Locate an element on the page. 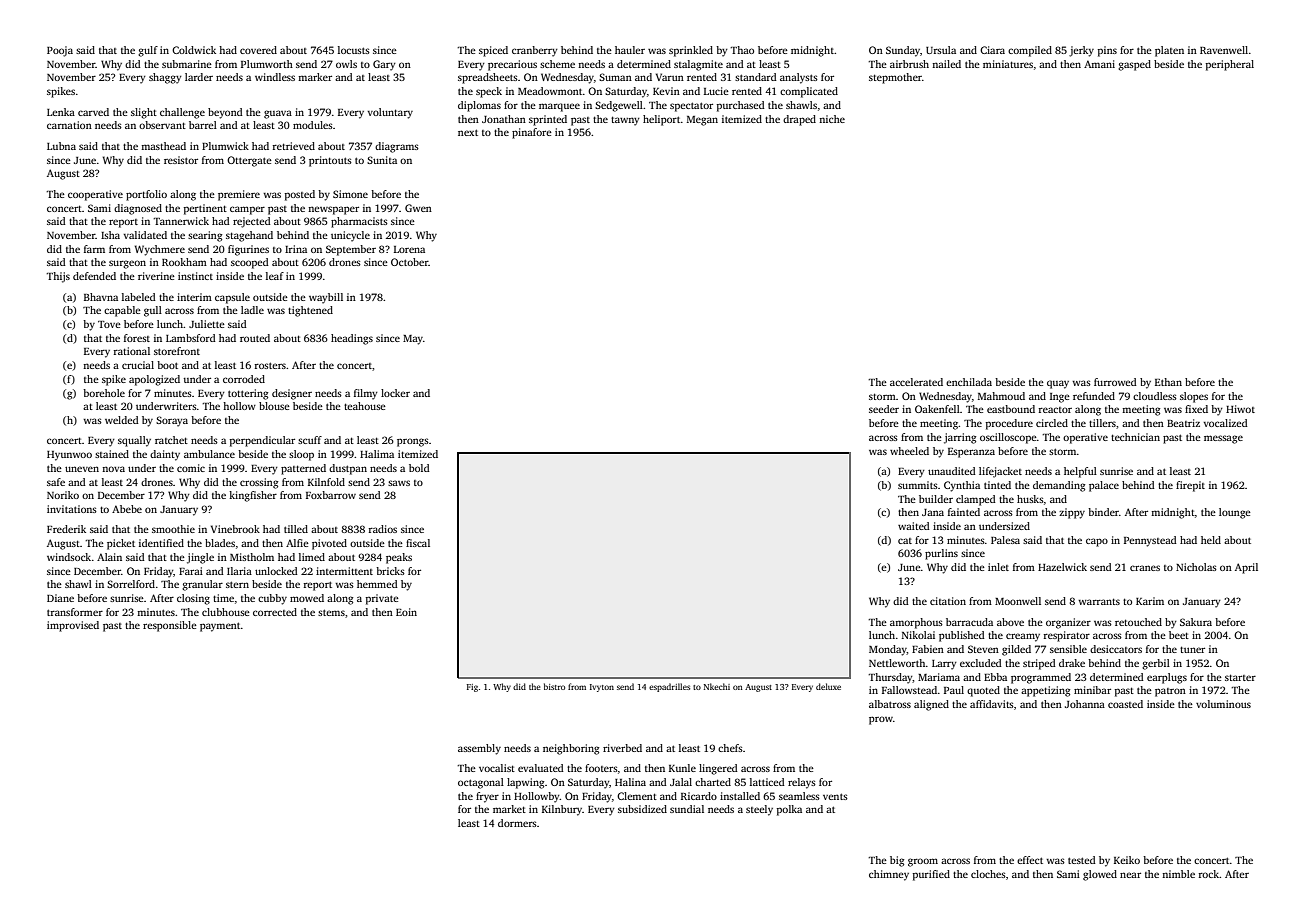 The height and width of the page is (924, 1308). borehole is located at coordinates (104, 393).
